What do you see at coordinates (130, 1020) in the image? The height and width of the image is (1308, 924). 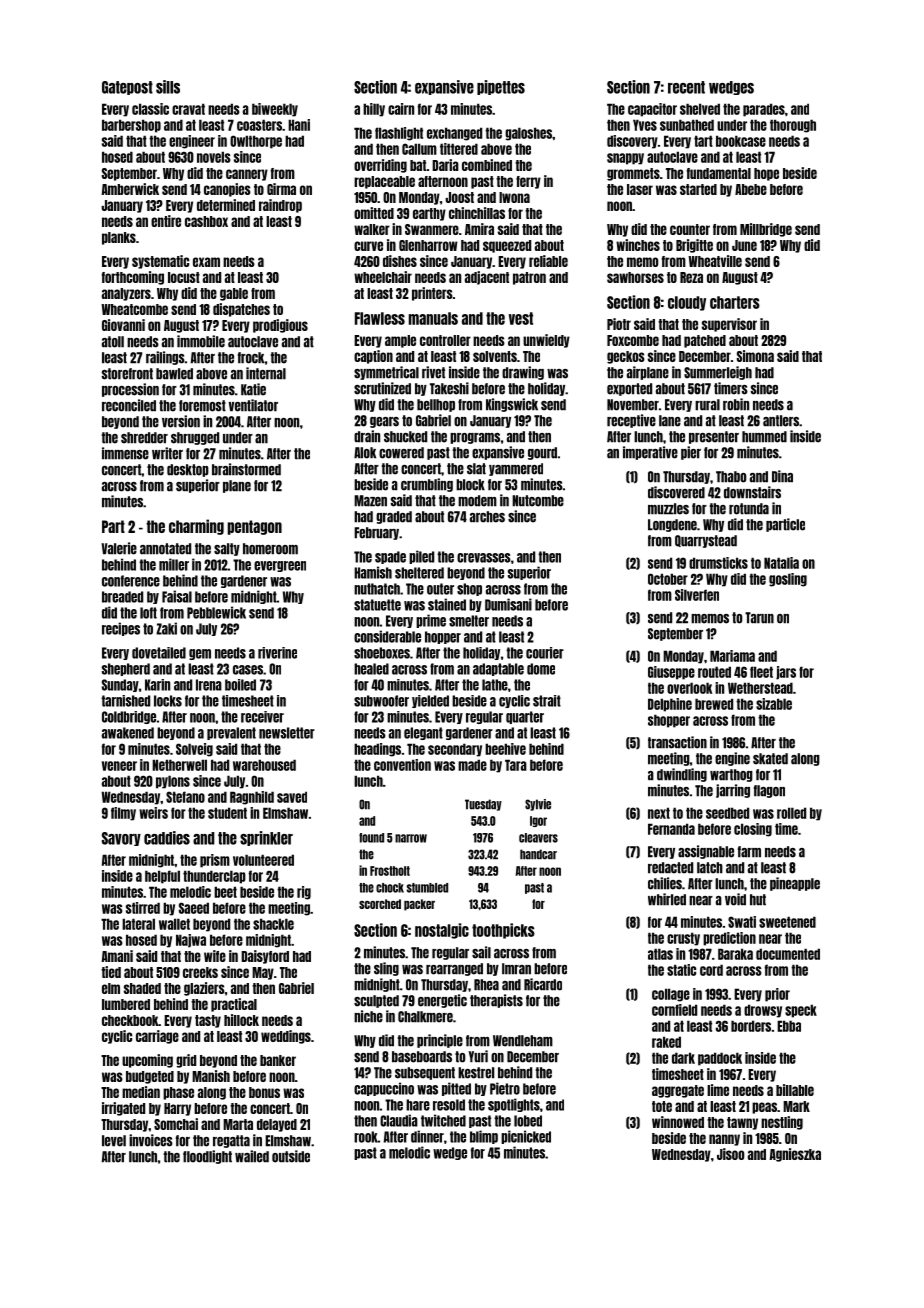 I see `checkbook` at bounding box center [130, 1020].
